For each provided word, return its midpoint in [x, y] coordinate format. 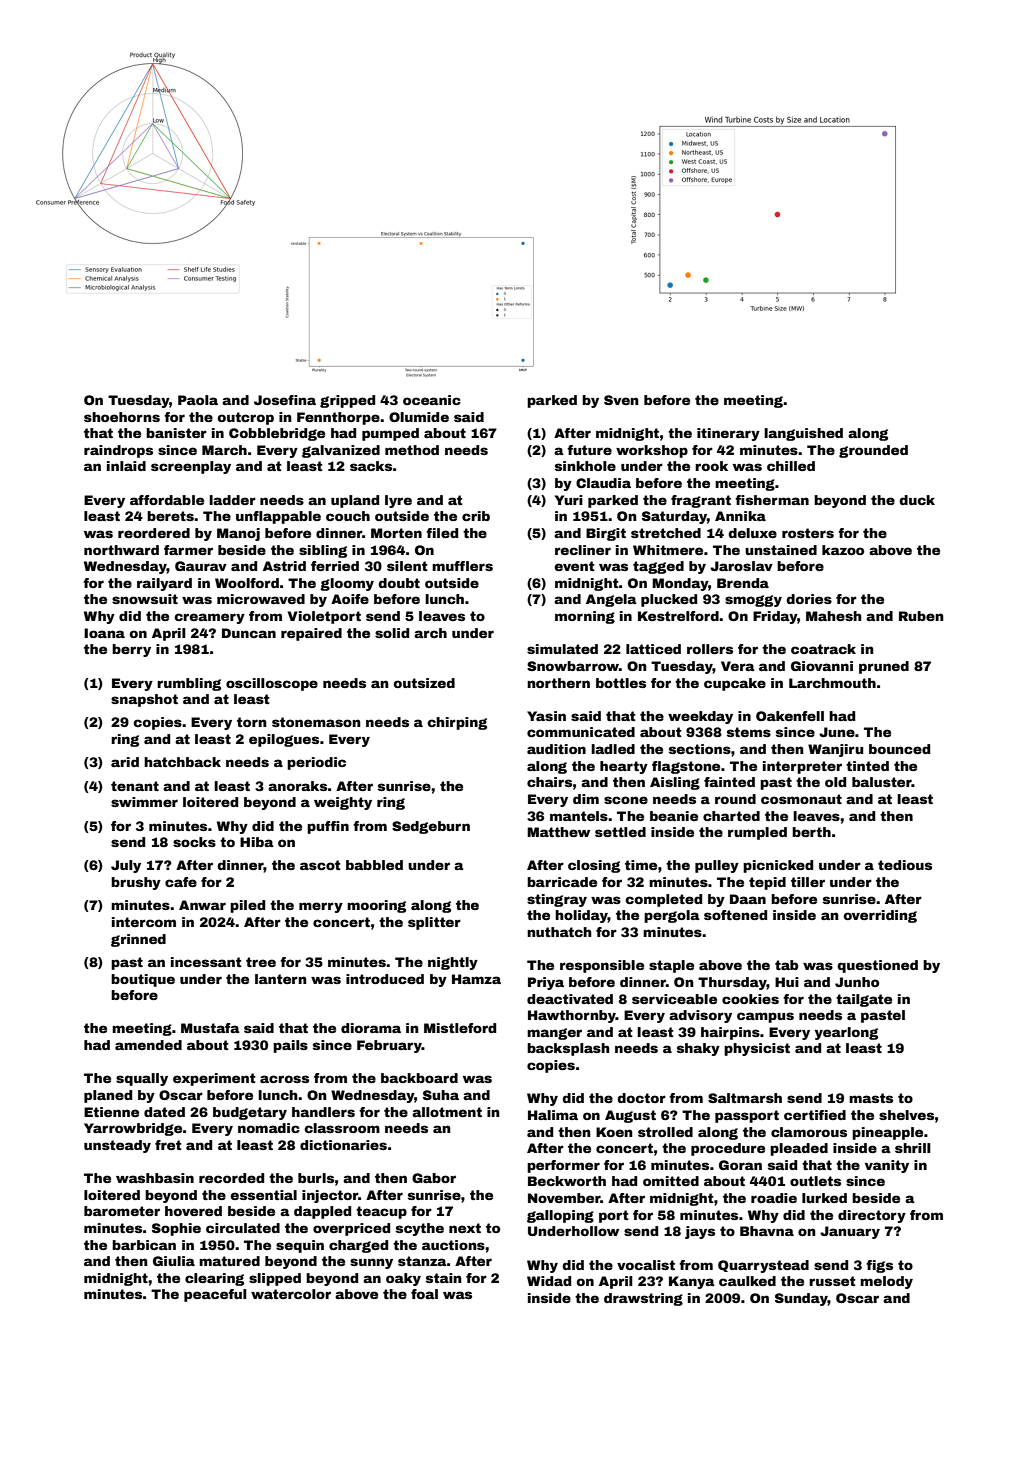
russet [832, 1281]
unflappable [278, 517]
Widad [549, 1281]
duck [917, 500]
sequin [300, 1246]
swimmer [144, 802]
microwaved [261, 599]
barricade [562, 882]
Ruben [921, 616]
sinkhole [585, 466]
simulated [562, 649]
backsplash [568, 1049]
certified [815, 1115]
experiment [214, 1079]
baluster [882, 782]
